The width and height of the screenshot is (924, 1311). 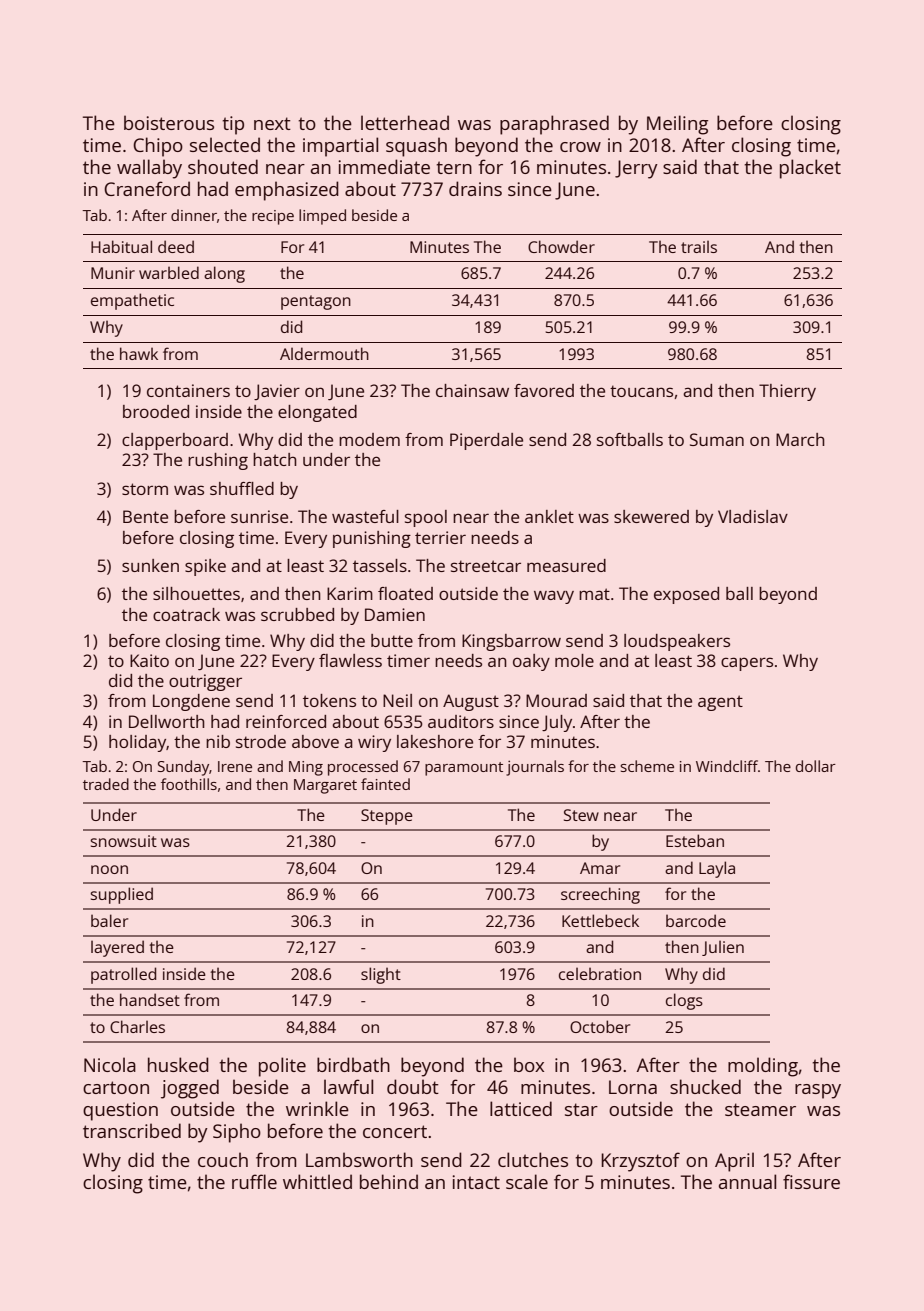 What do you see at coordinates (317, 1181) in the screenshot?
I see `whittled` at bounding box center [317, 1181].
